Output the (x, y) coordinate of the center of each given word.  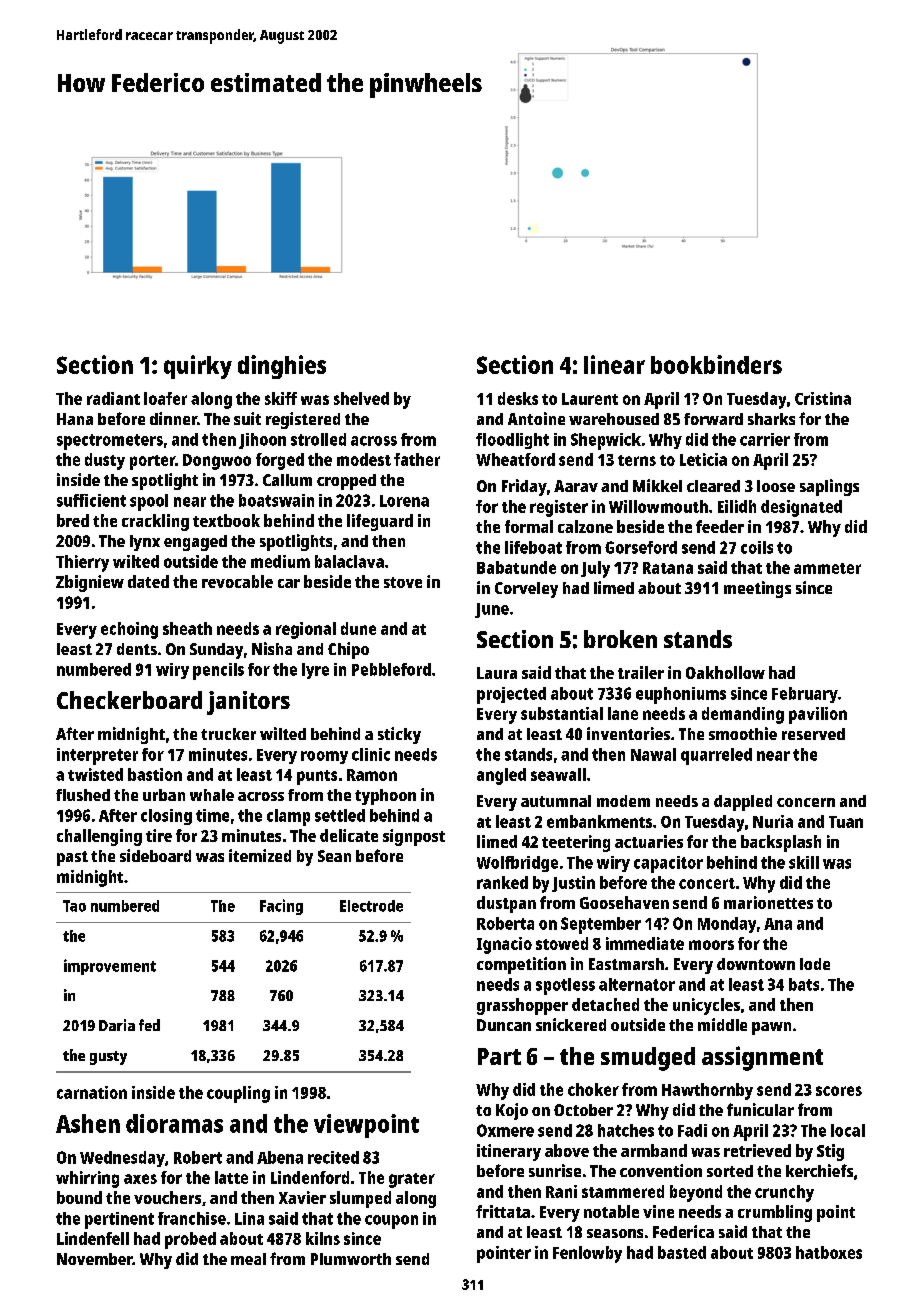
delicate (349, 835)
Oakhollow (725, 672)
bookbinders (716, 364)
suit (247, 418)
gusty (108, 1058)
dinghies (282, 367)
